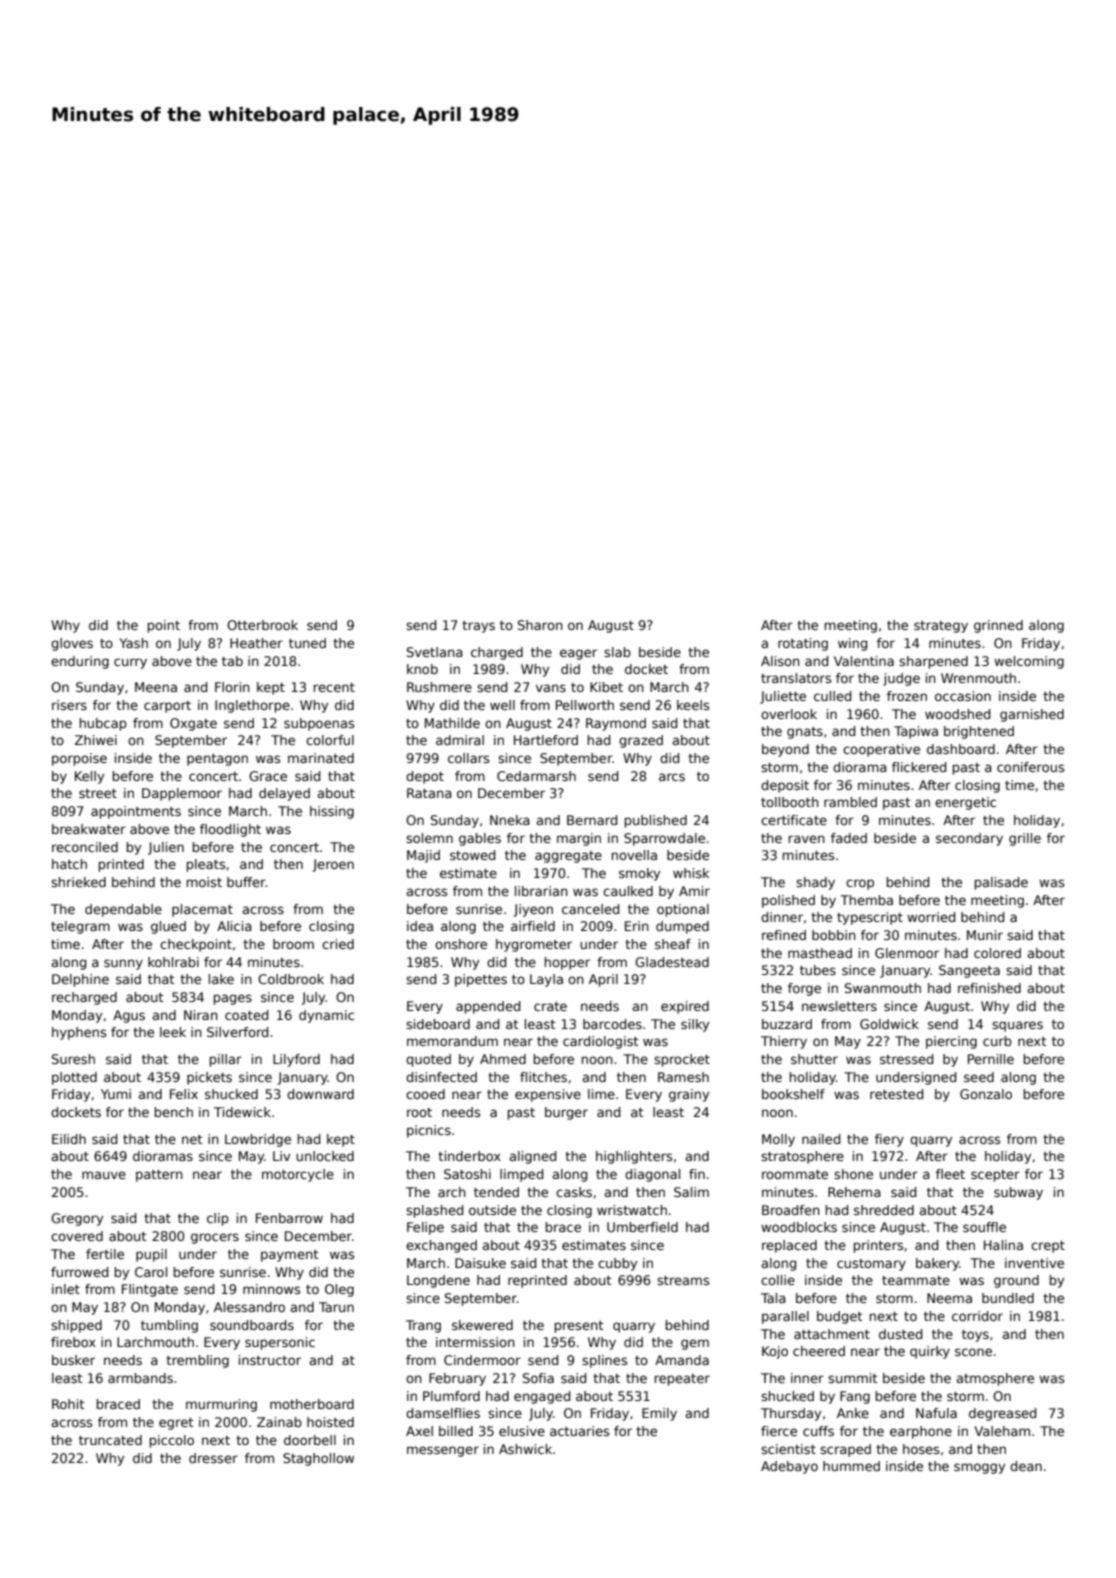 This page has height=1578, width=1116. Describe the element at coordinates (941, 627) in the page. I see `strategy` at that location.
